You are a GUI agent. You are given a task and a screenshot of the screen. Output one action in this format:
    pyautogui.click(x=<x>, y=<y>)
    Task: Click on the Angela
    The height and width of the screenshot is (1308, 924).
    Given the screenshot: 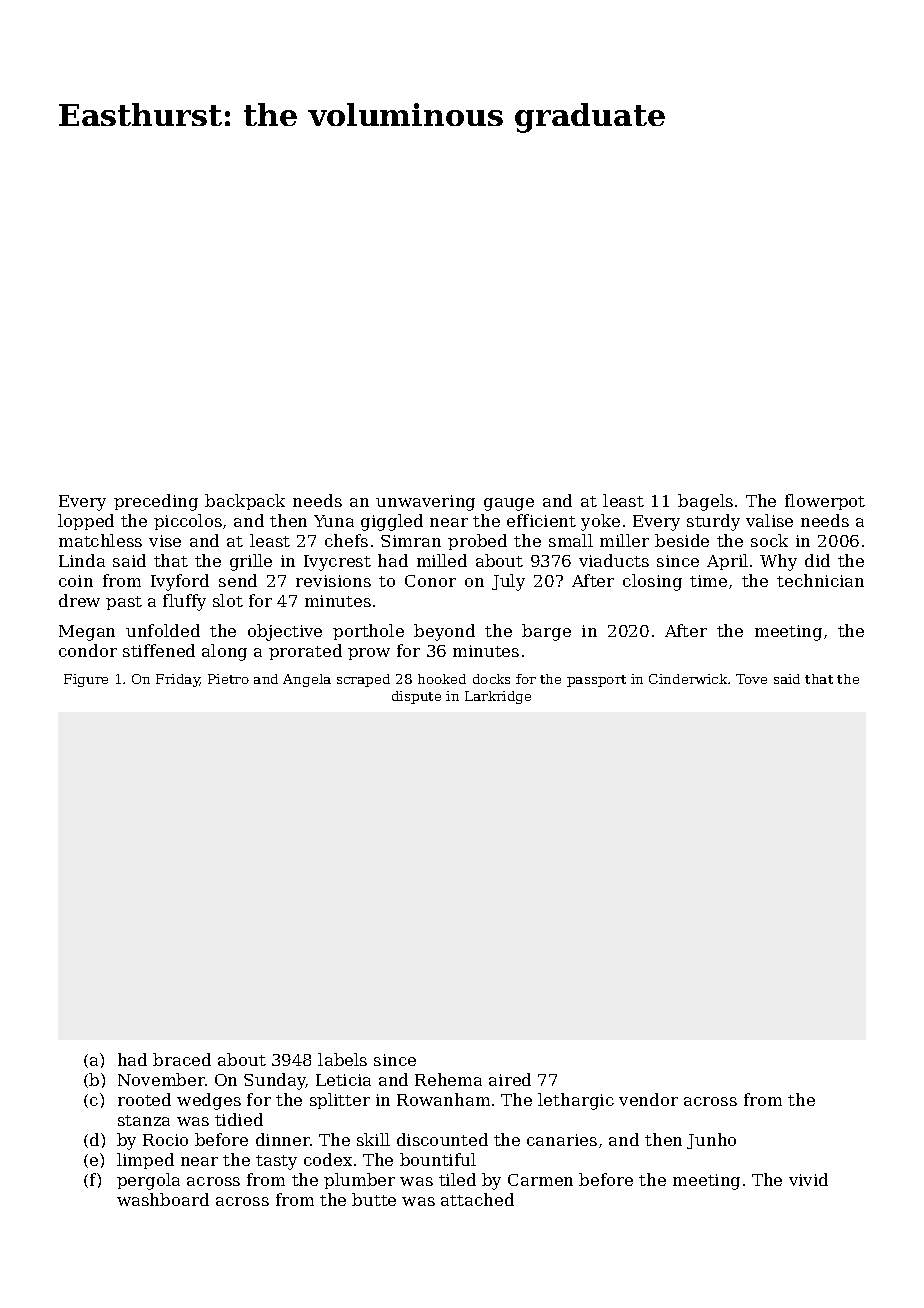 What is the action you would take?
    pyautogui.click(x=307, y=680)
